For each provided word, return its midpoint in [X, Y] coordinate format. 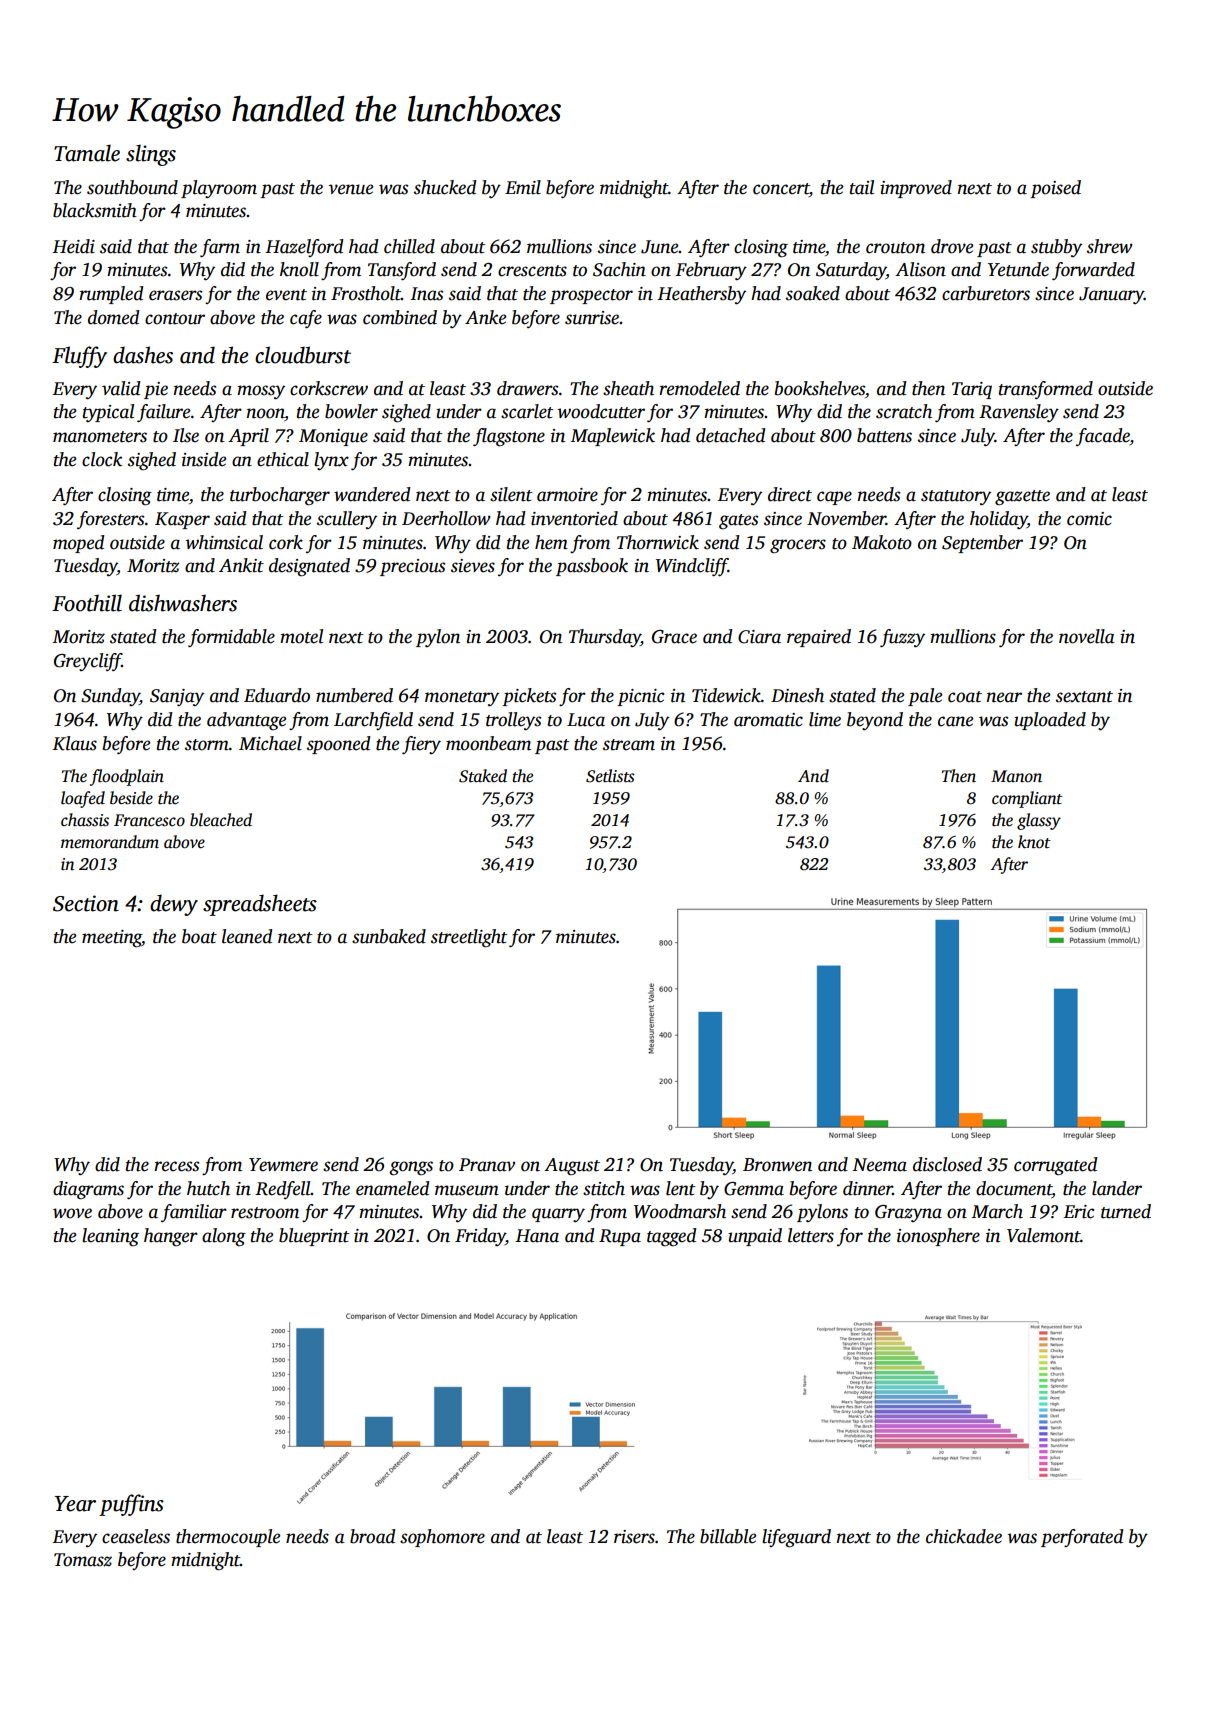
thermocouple [228, 1538]
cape [834, 498]
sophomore [442, 1538]
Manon [1016, 776]
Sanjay [177, 698]
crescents [532, 271]
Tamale [87, 153]
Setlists [610, 776]
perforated [1082, 1538]
